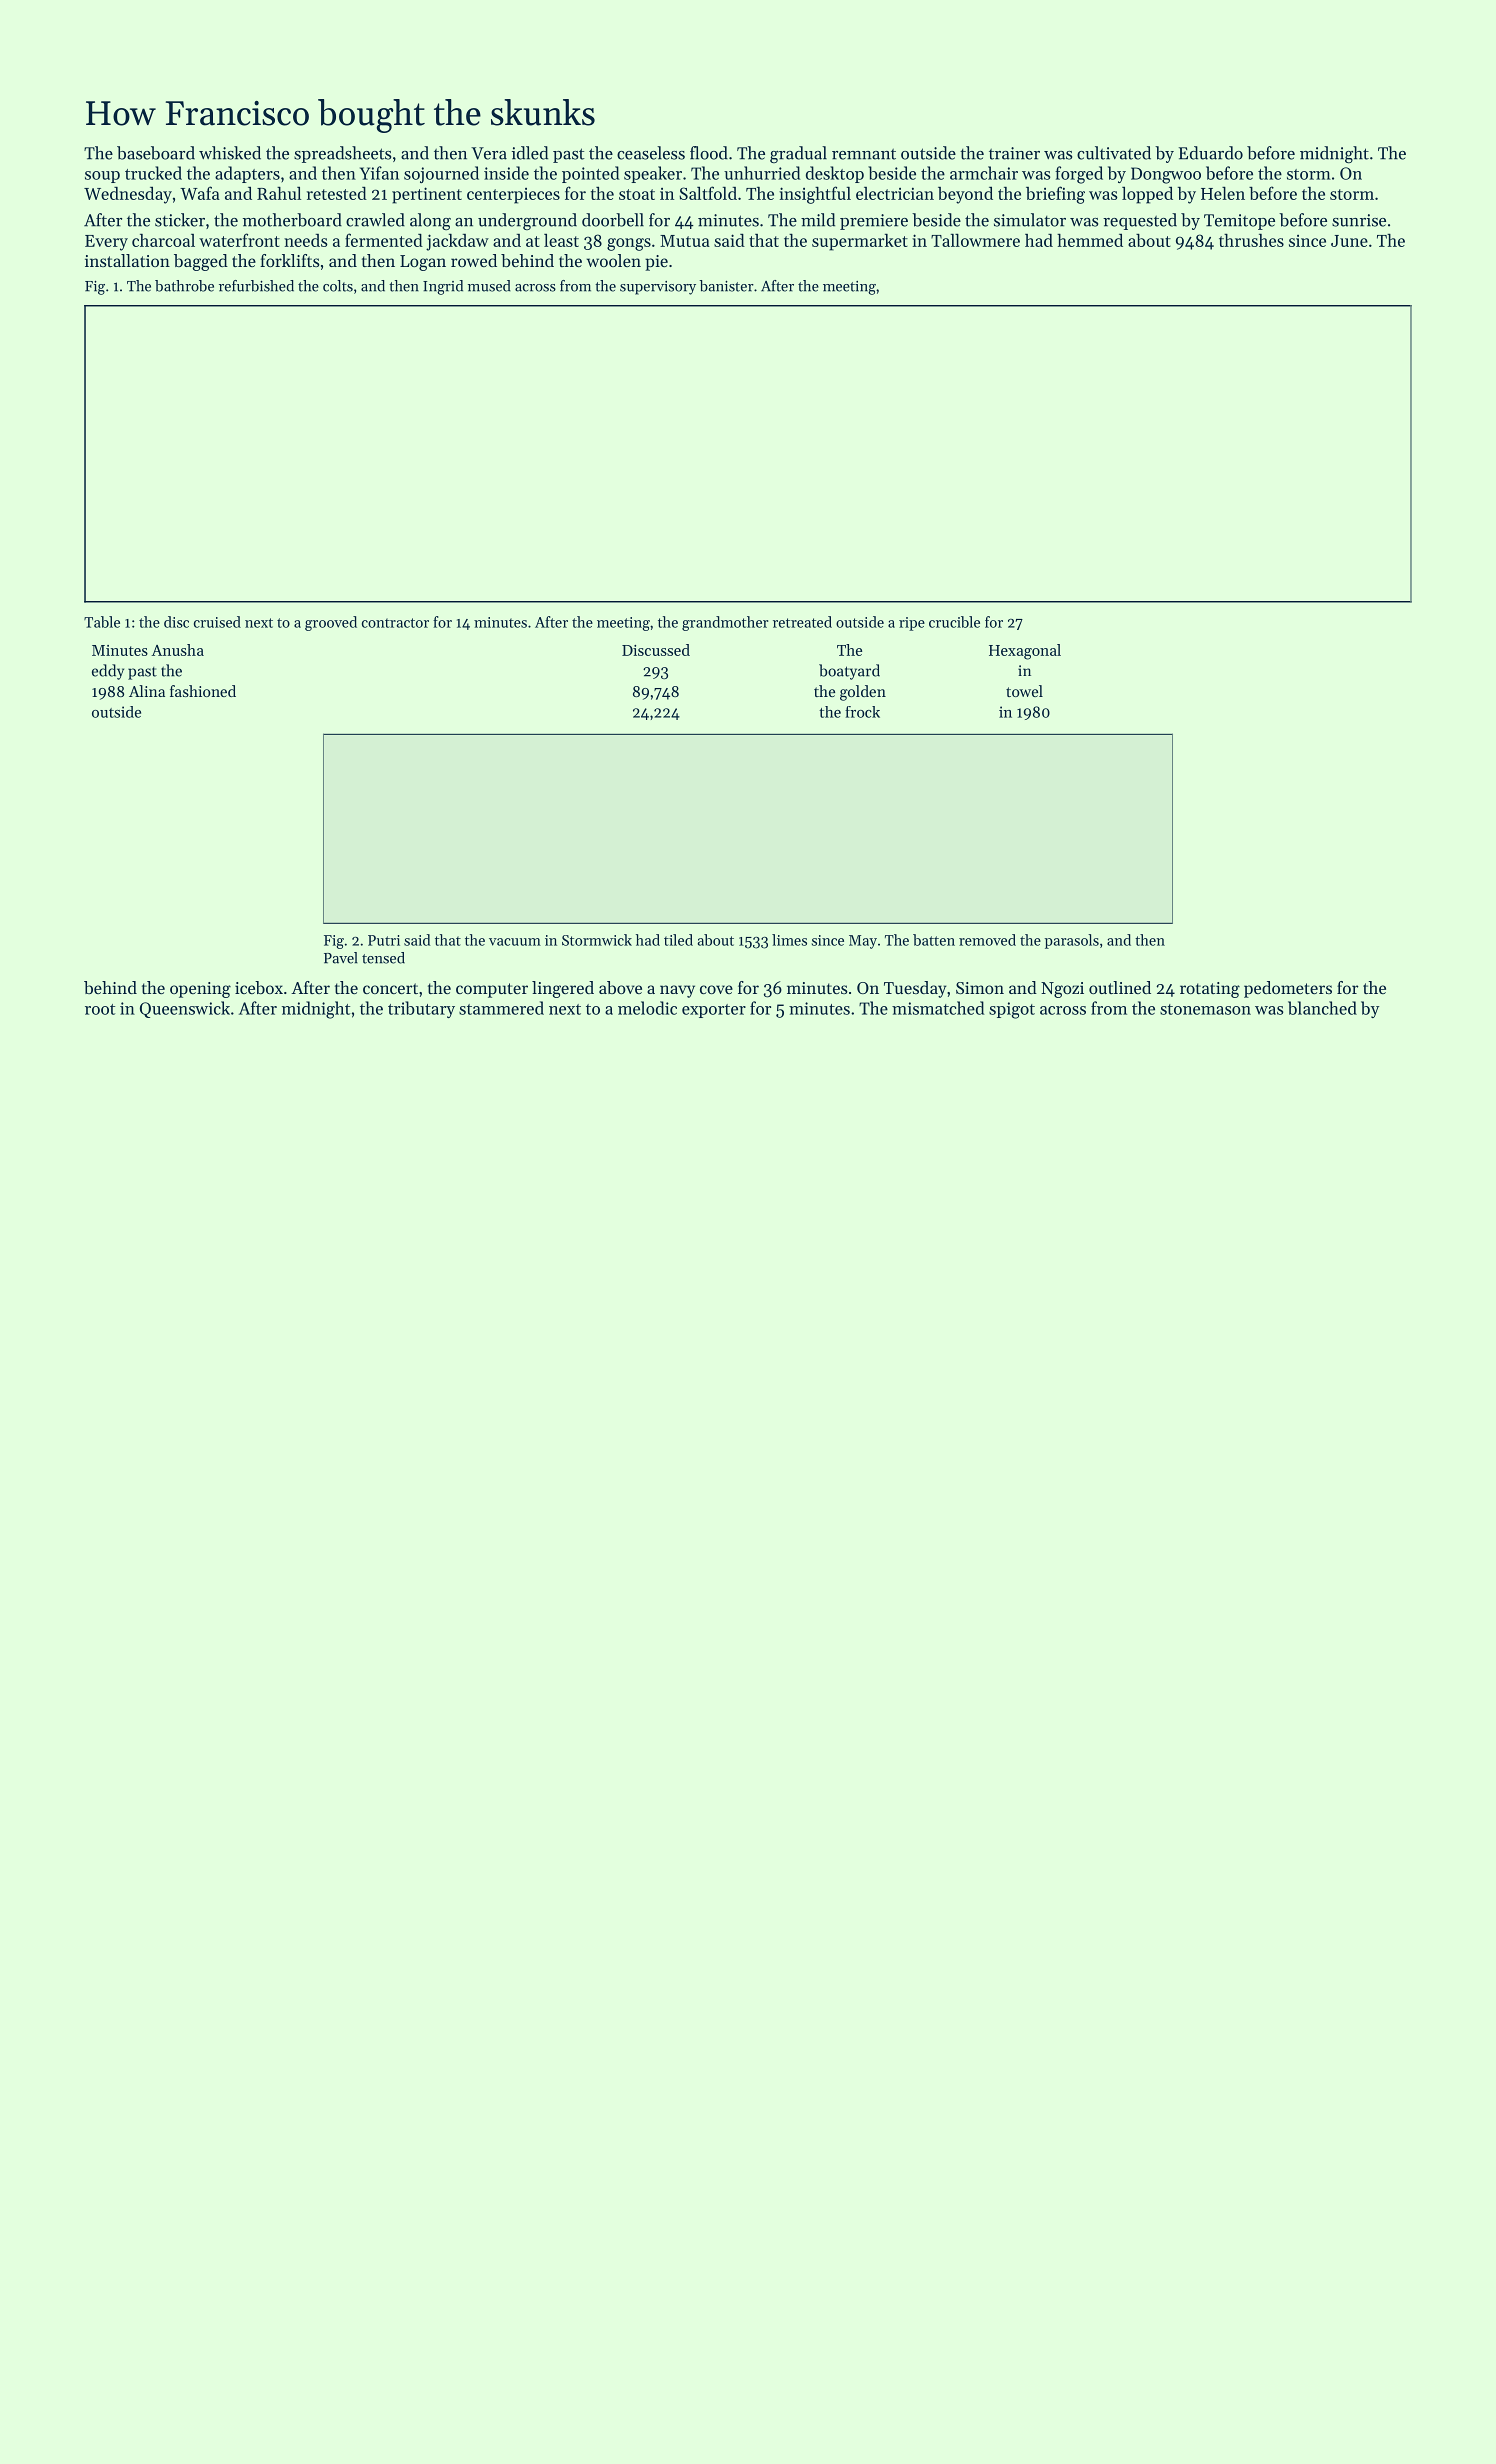  What do you see at coordinates (331, 623) in the screenshot?
I see `grooved` at bounding box center [331, 623].
